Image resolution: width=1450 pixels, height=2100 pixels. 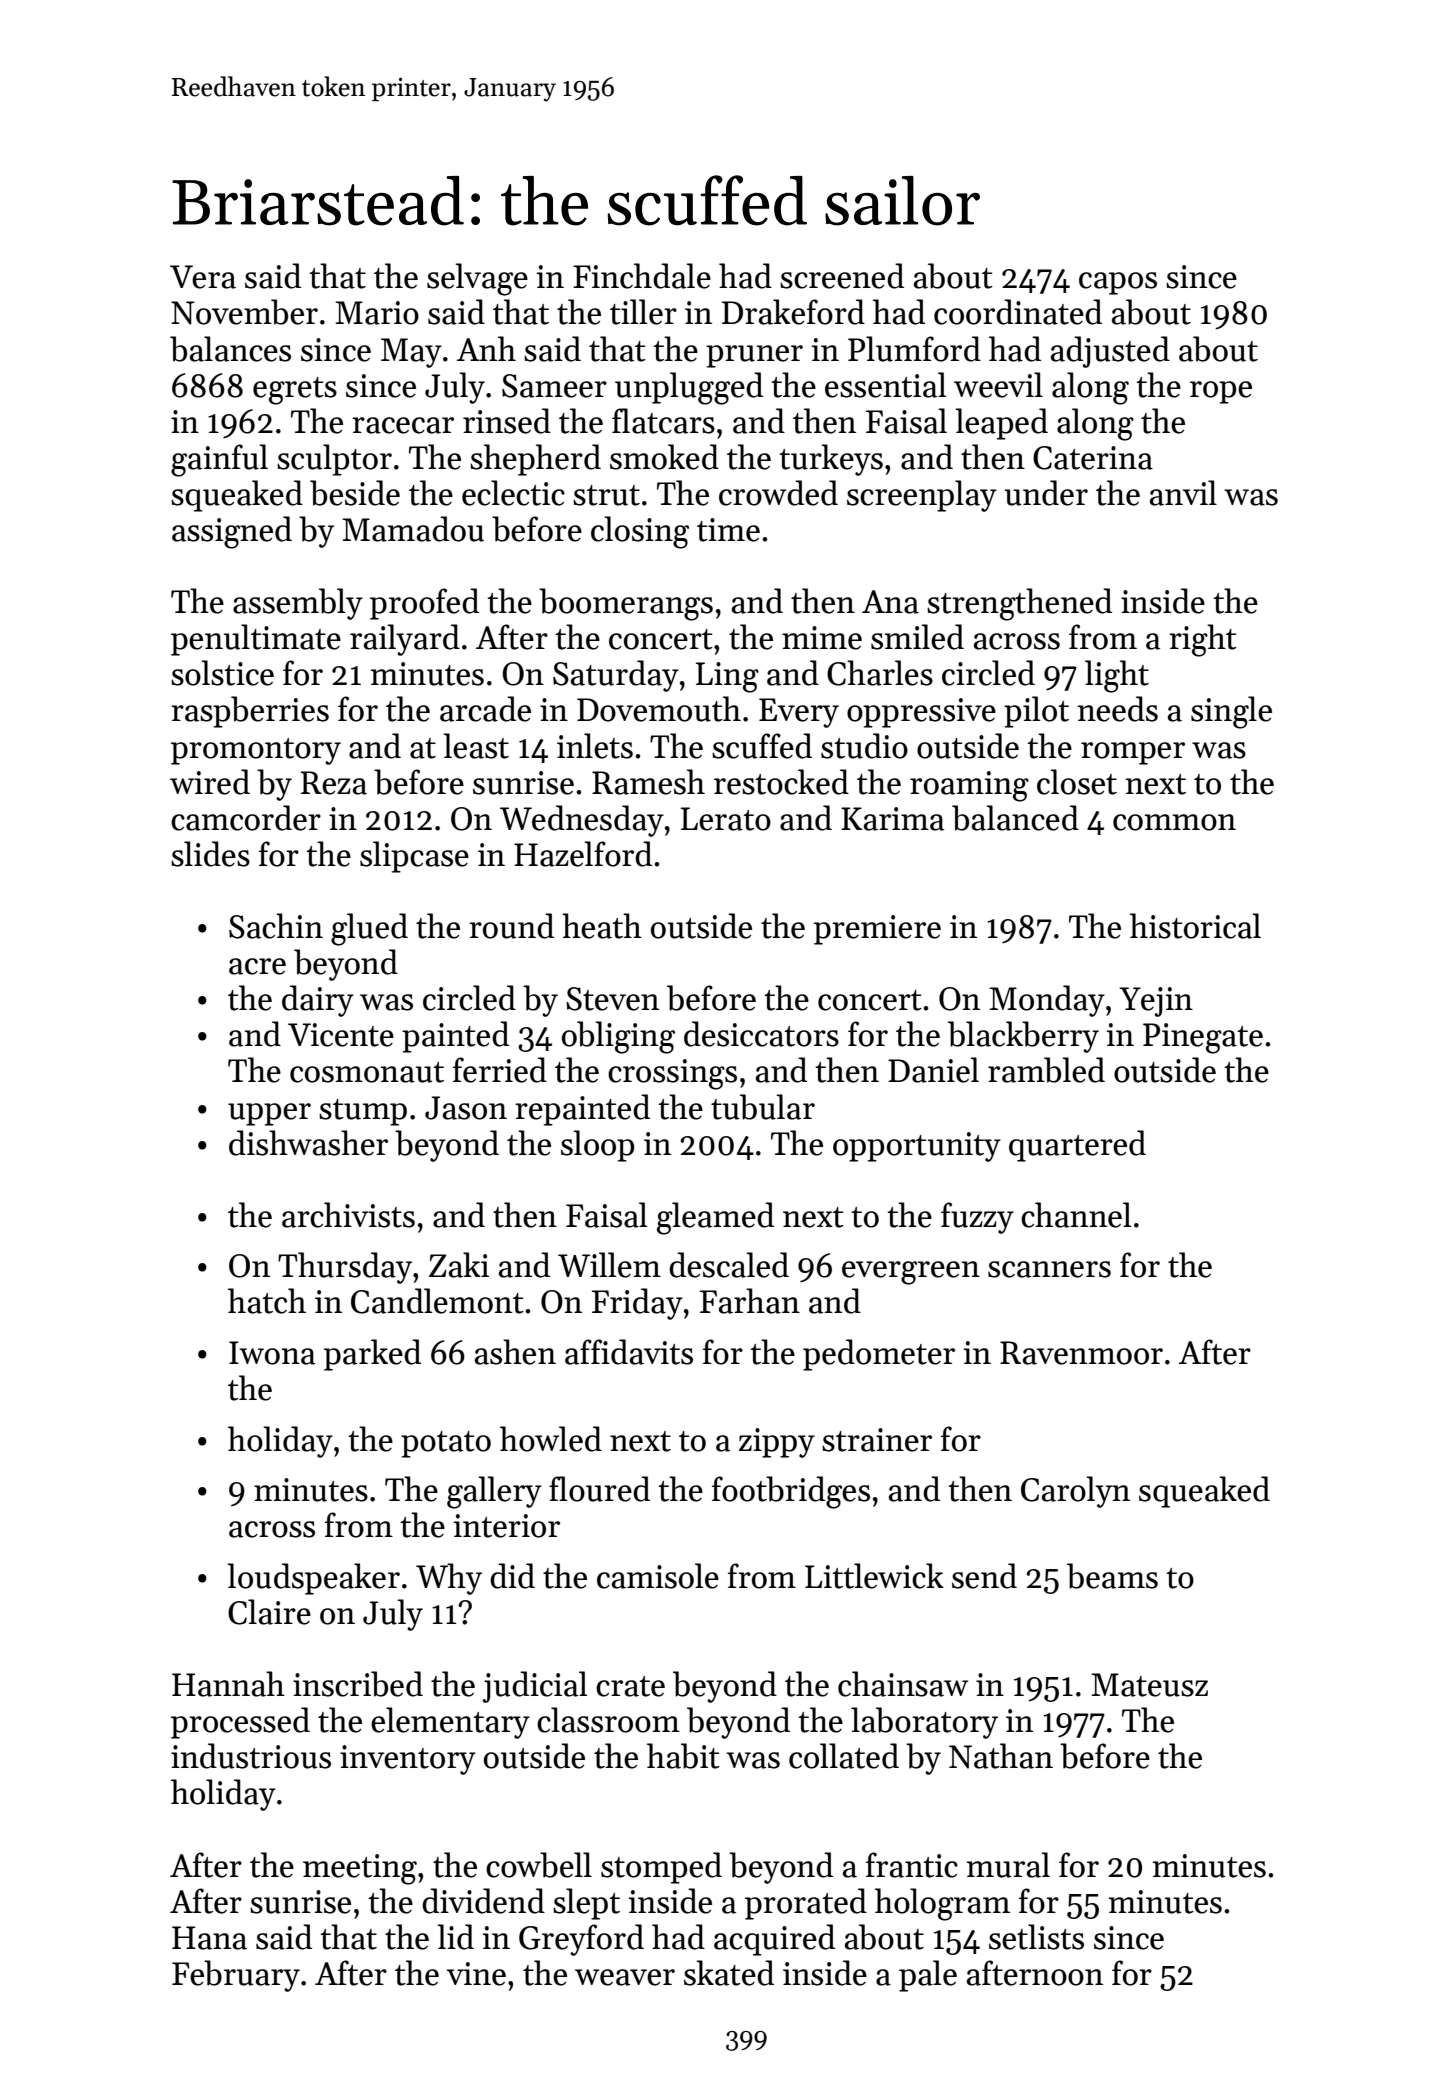 I want to click on archivists, so click(x=348, y=1215).
